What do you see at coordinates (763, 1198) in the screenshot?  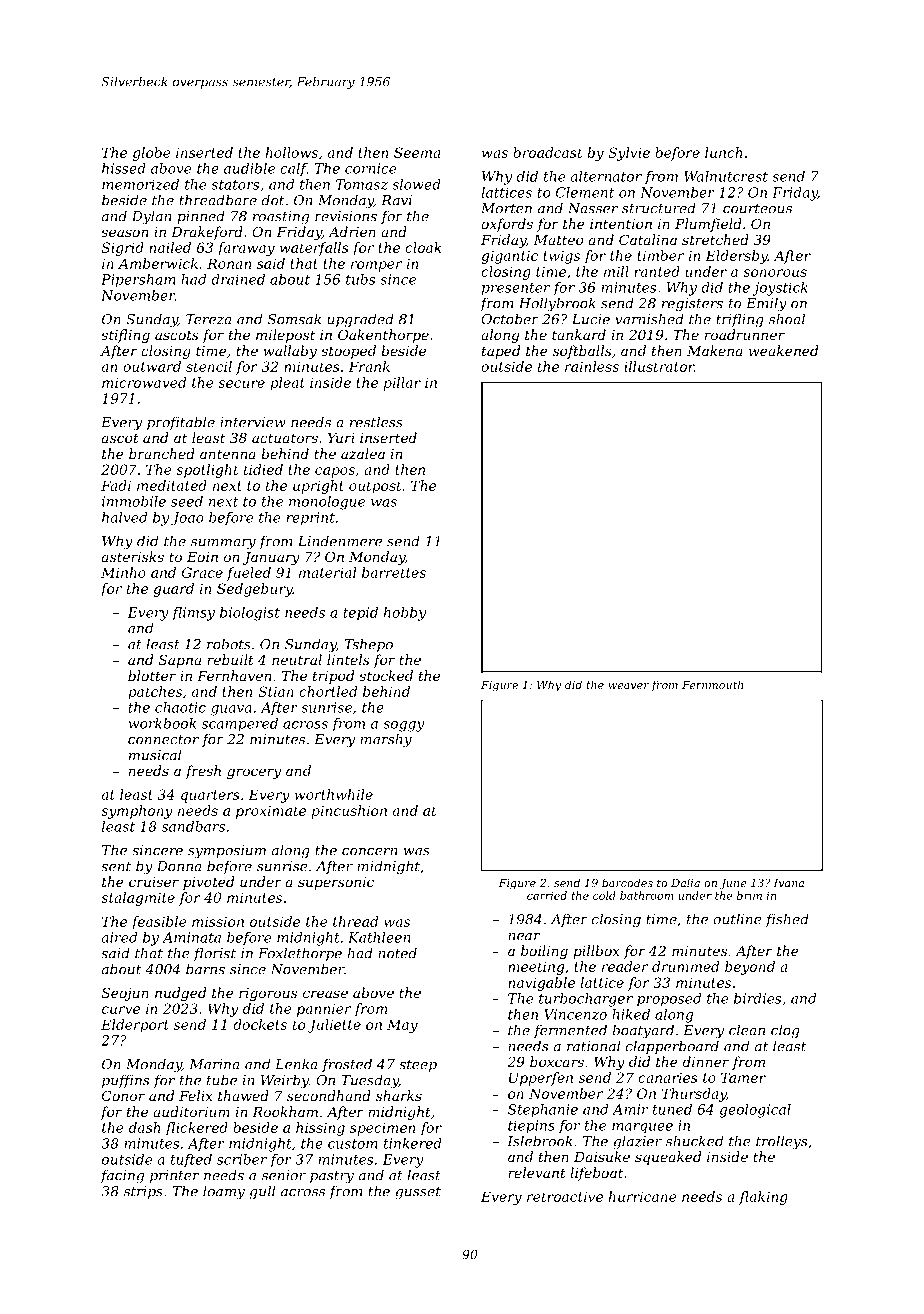 I see `flaking` at bounding box center [763, 1198].
